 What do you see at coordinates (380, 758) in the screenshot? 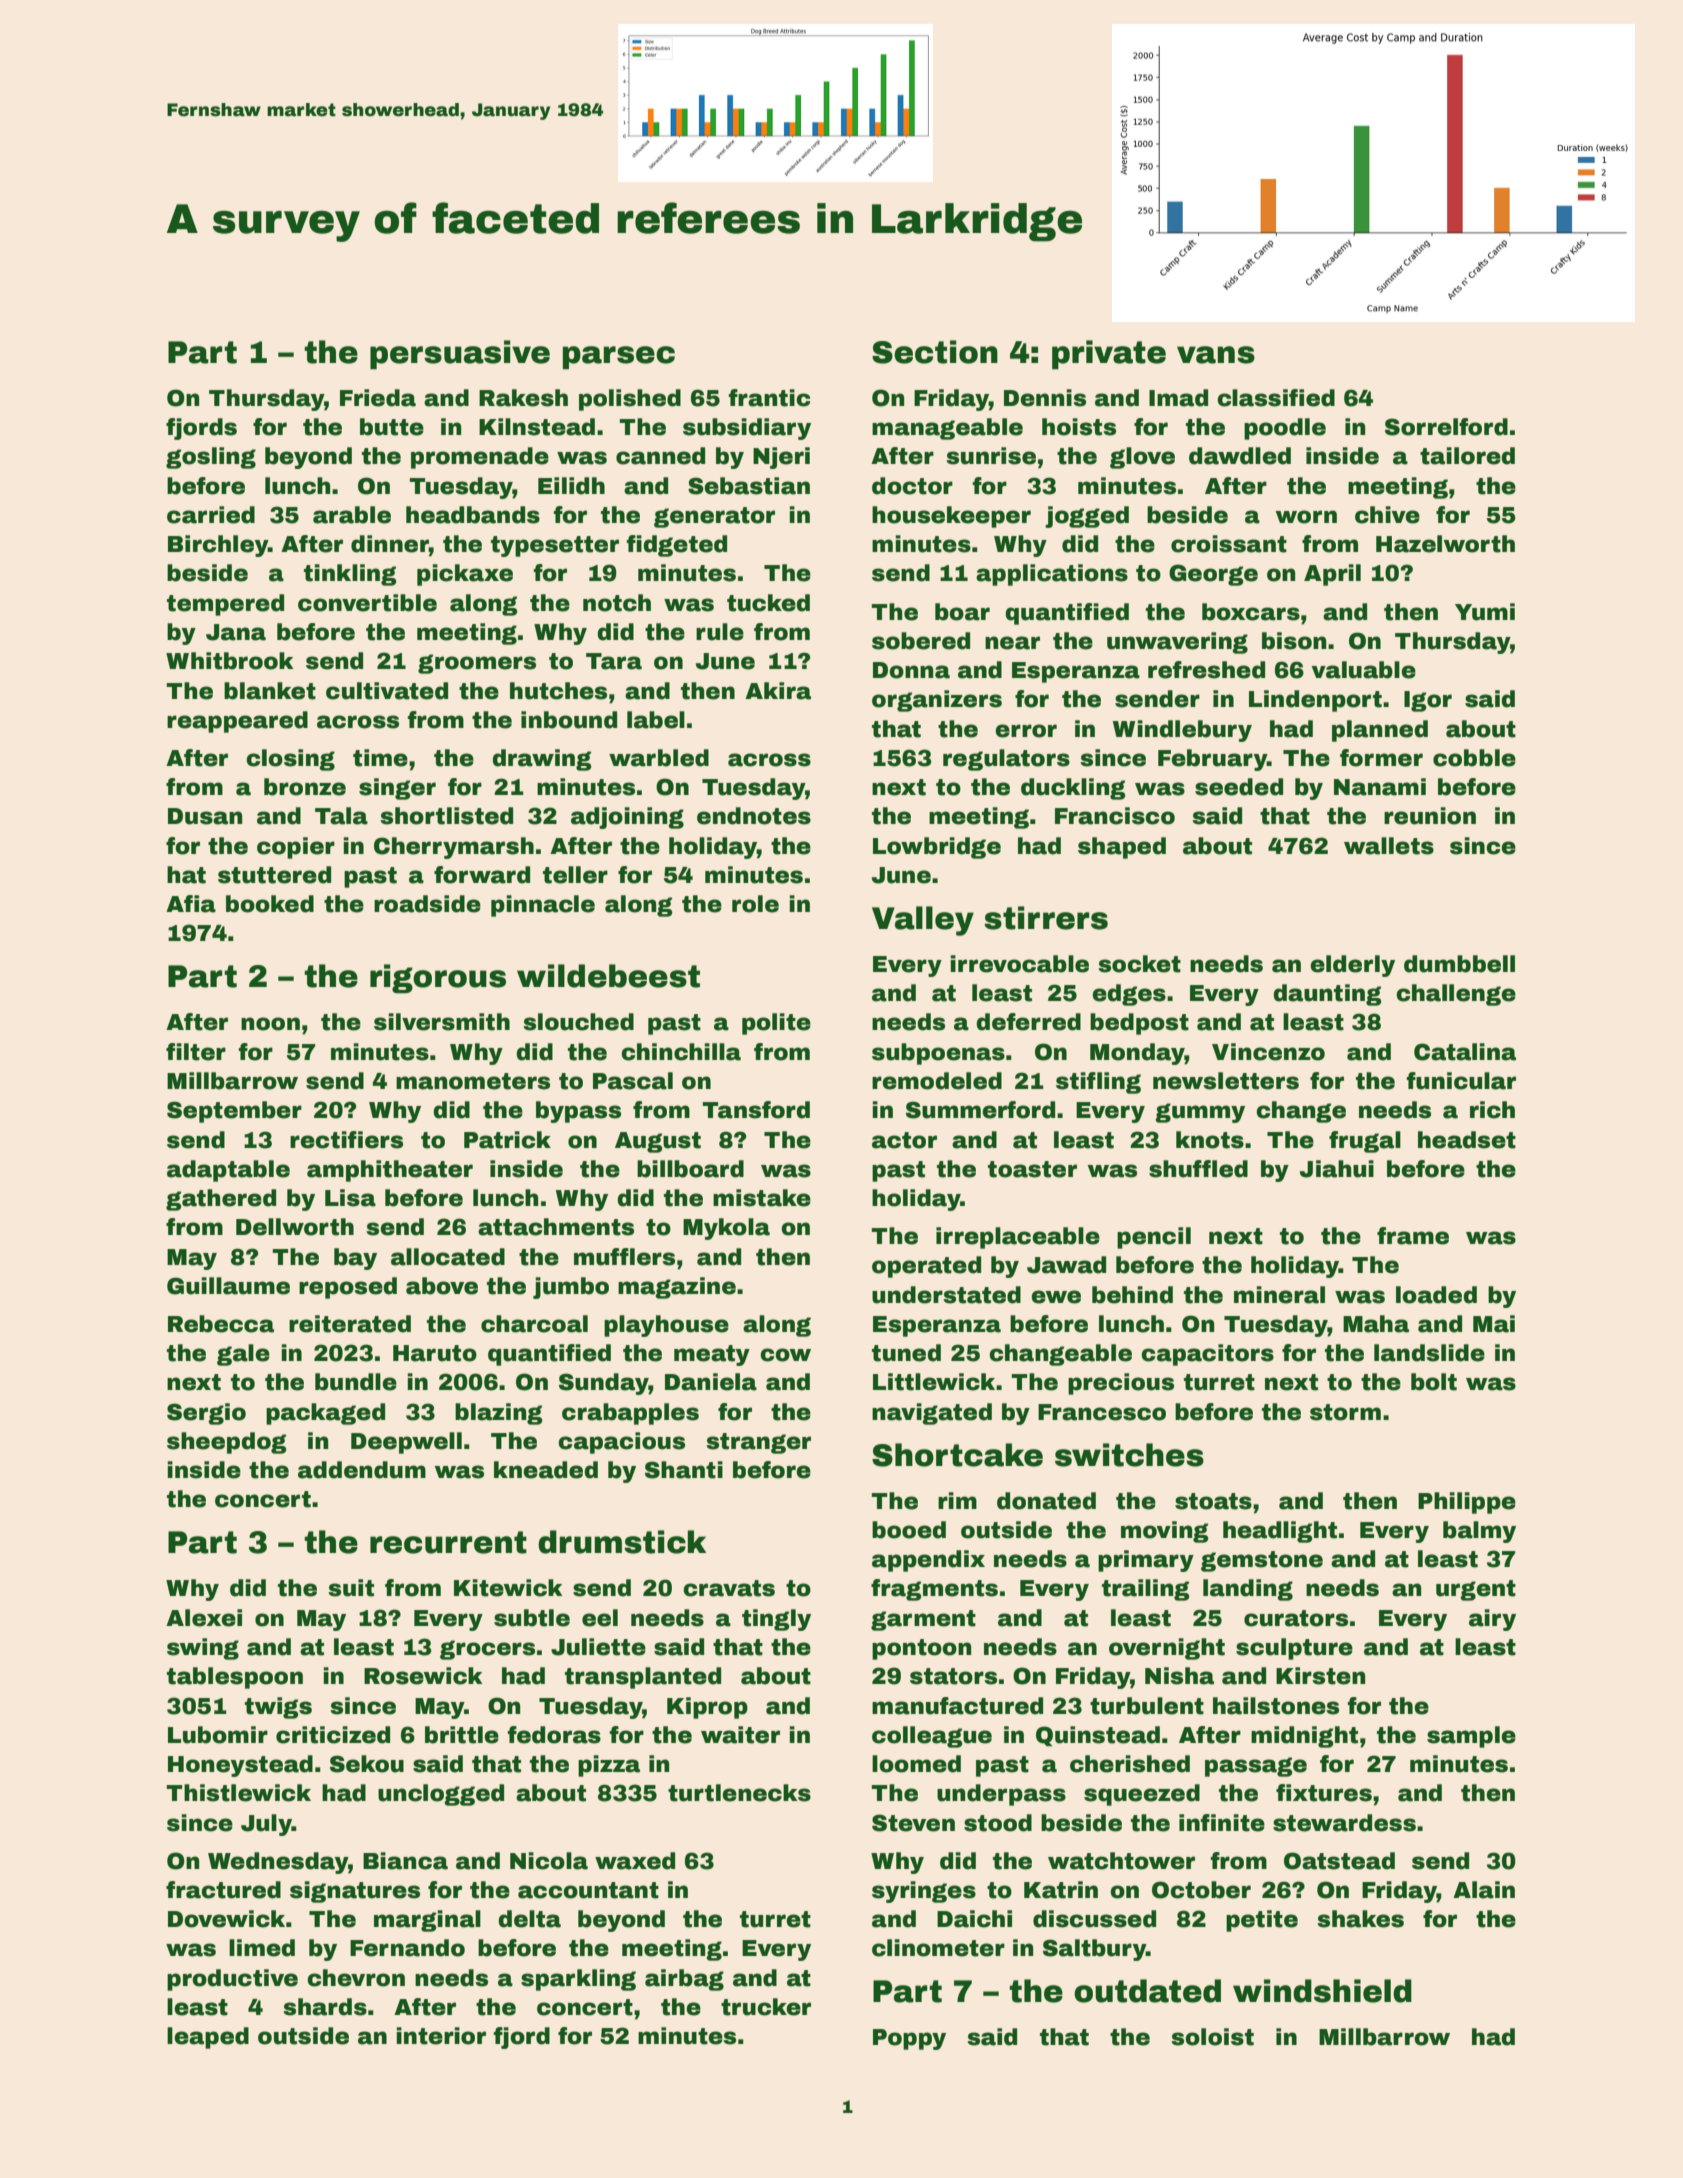
I see `time` at bounding box center [380, 758].
